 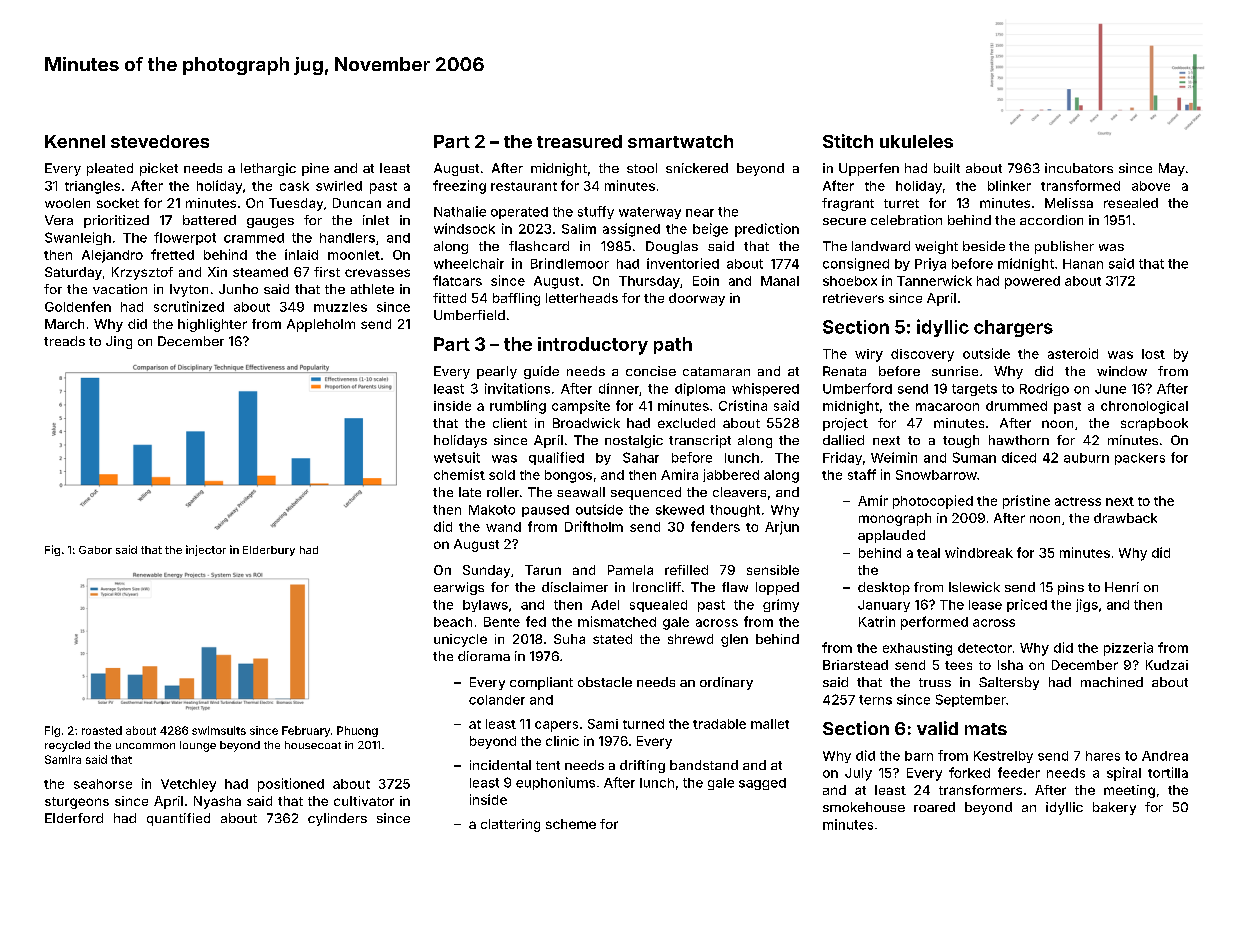 I want to click on Elderbury, so click(x=269, y=551).
